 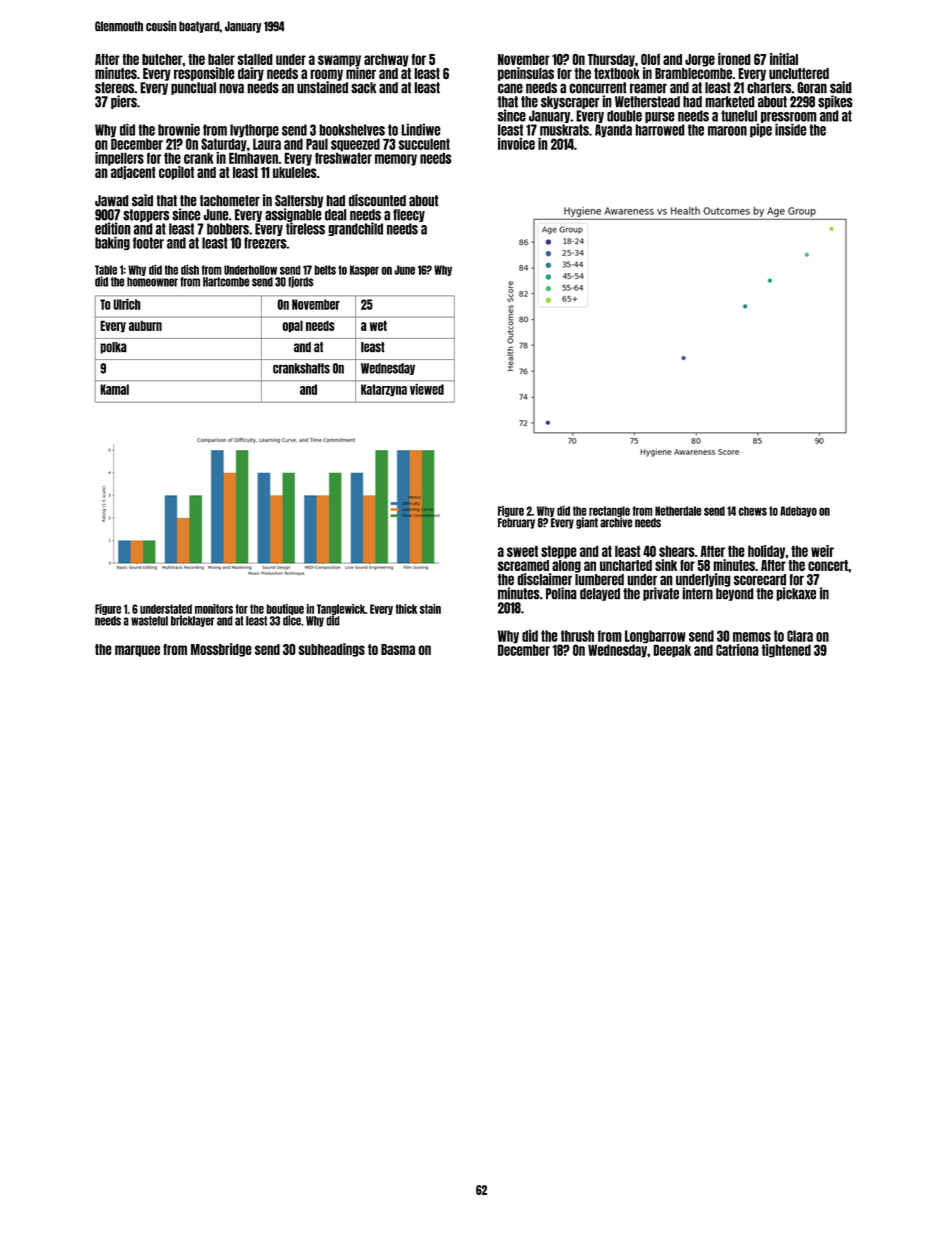 I want to click on invoice, so click(x=516, y=143).
